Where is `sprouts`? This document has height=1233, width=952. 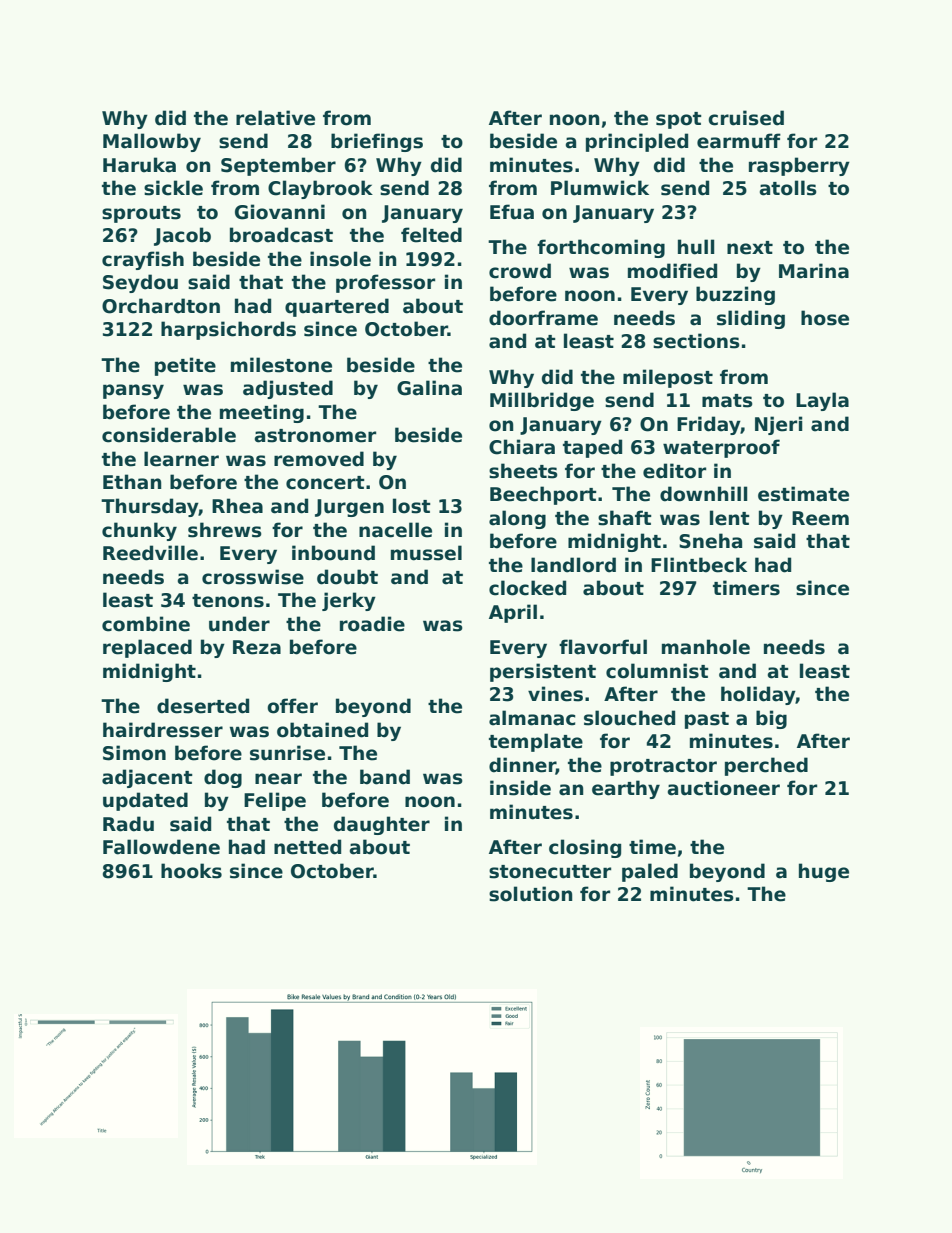 sprouts is located at coordinates (141, 214).
